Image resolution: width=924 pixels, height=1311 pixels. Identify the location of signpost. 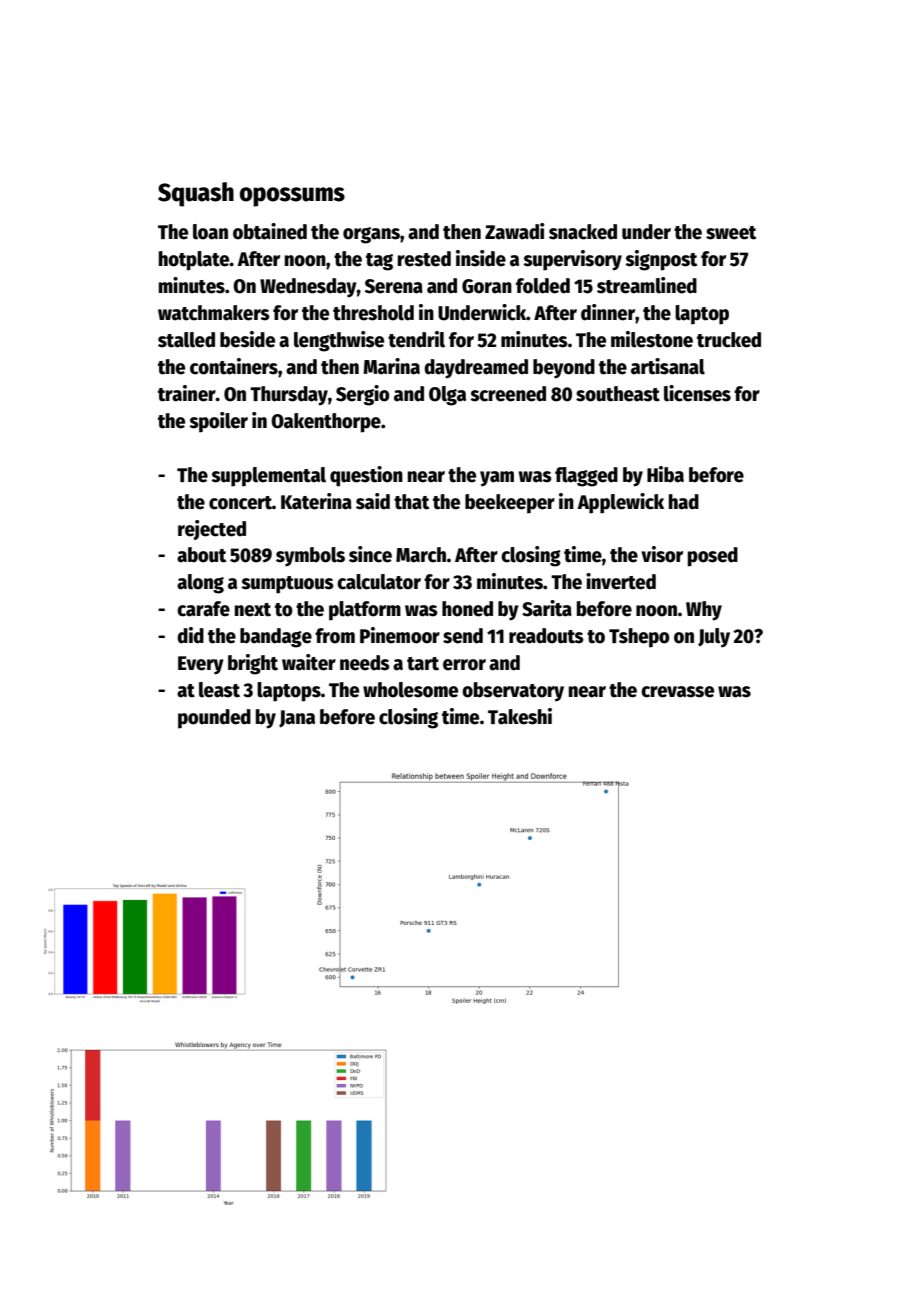
(661, 260).
